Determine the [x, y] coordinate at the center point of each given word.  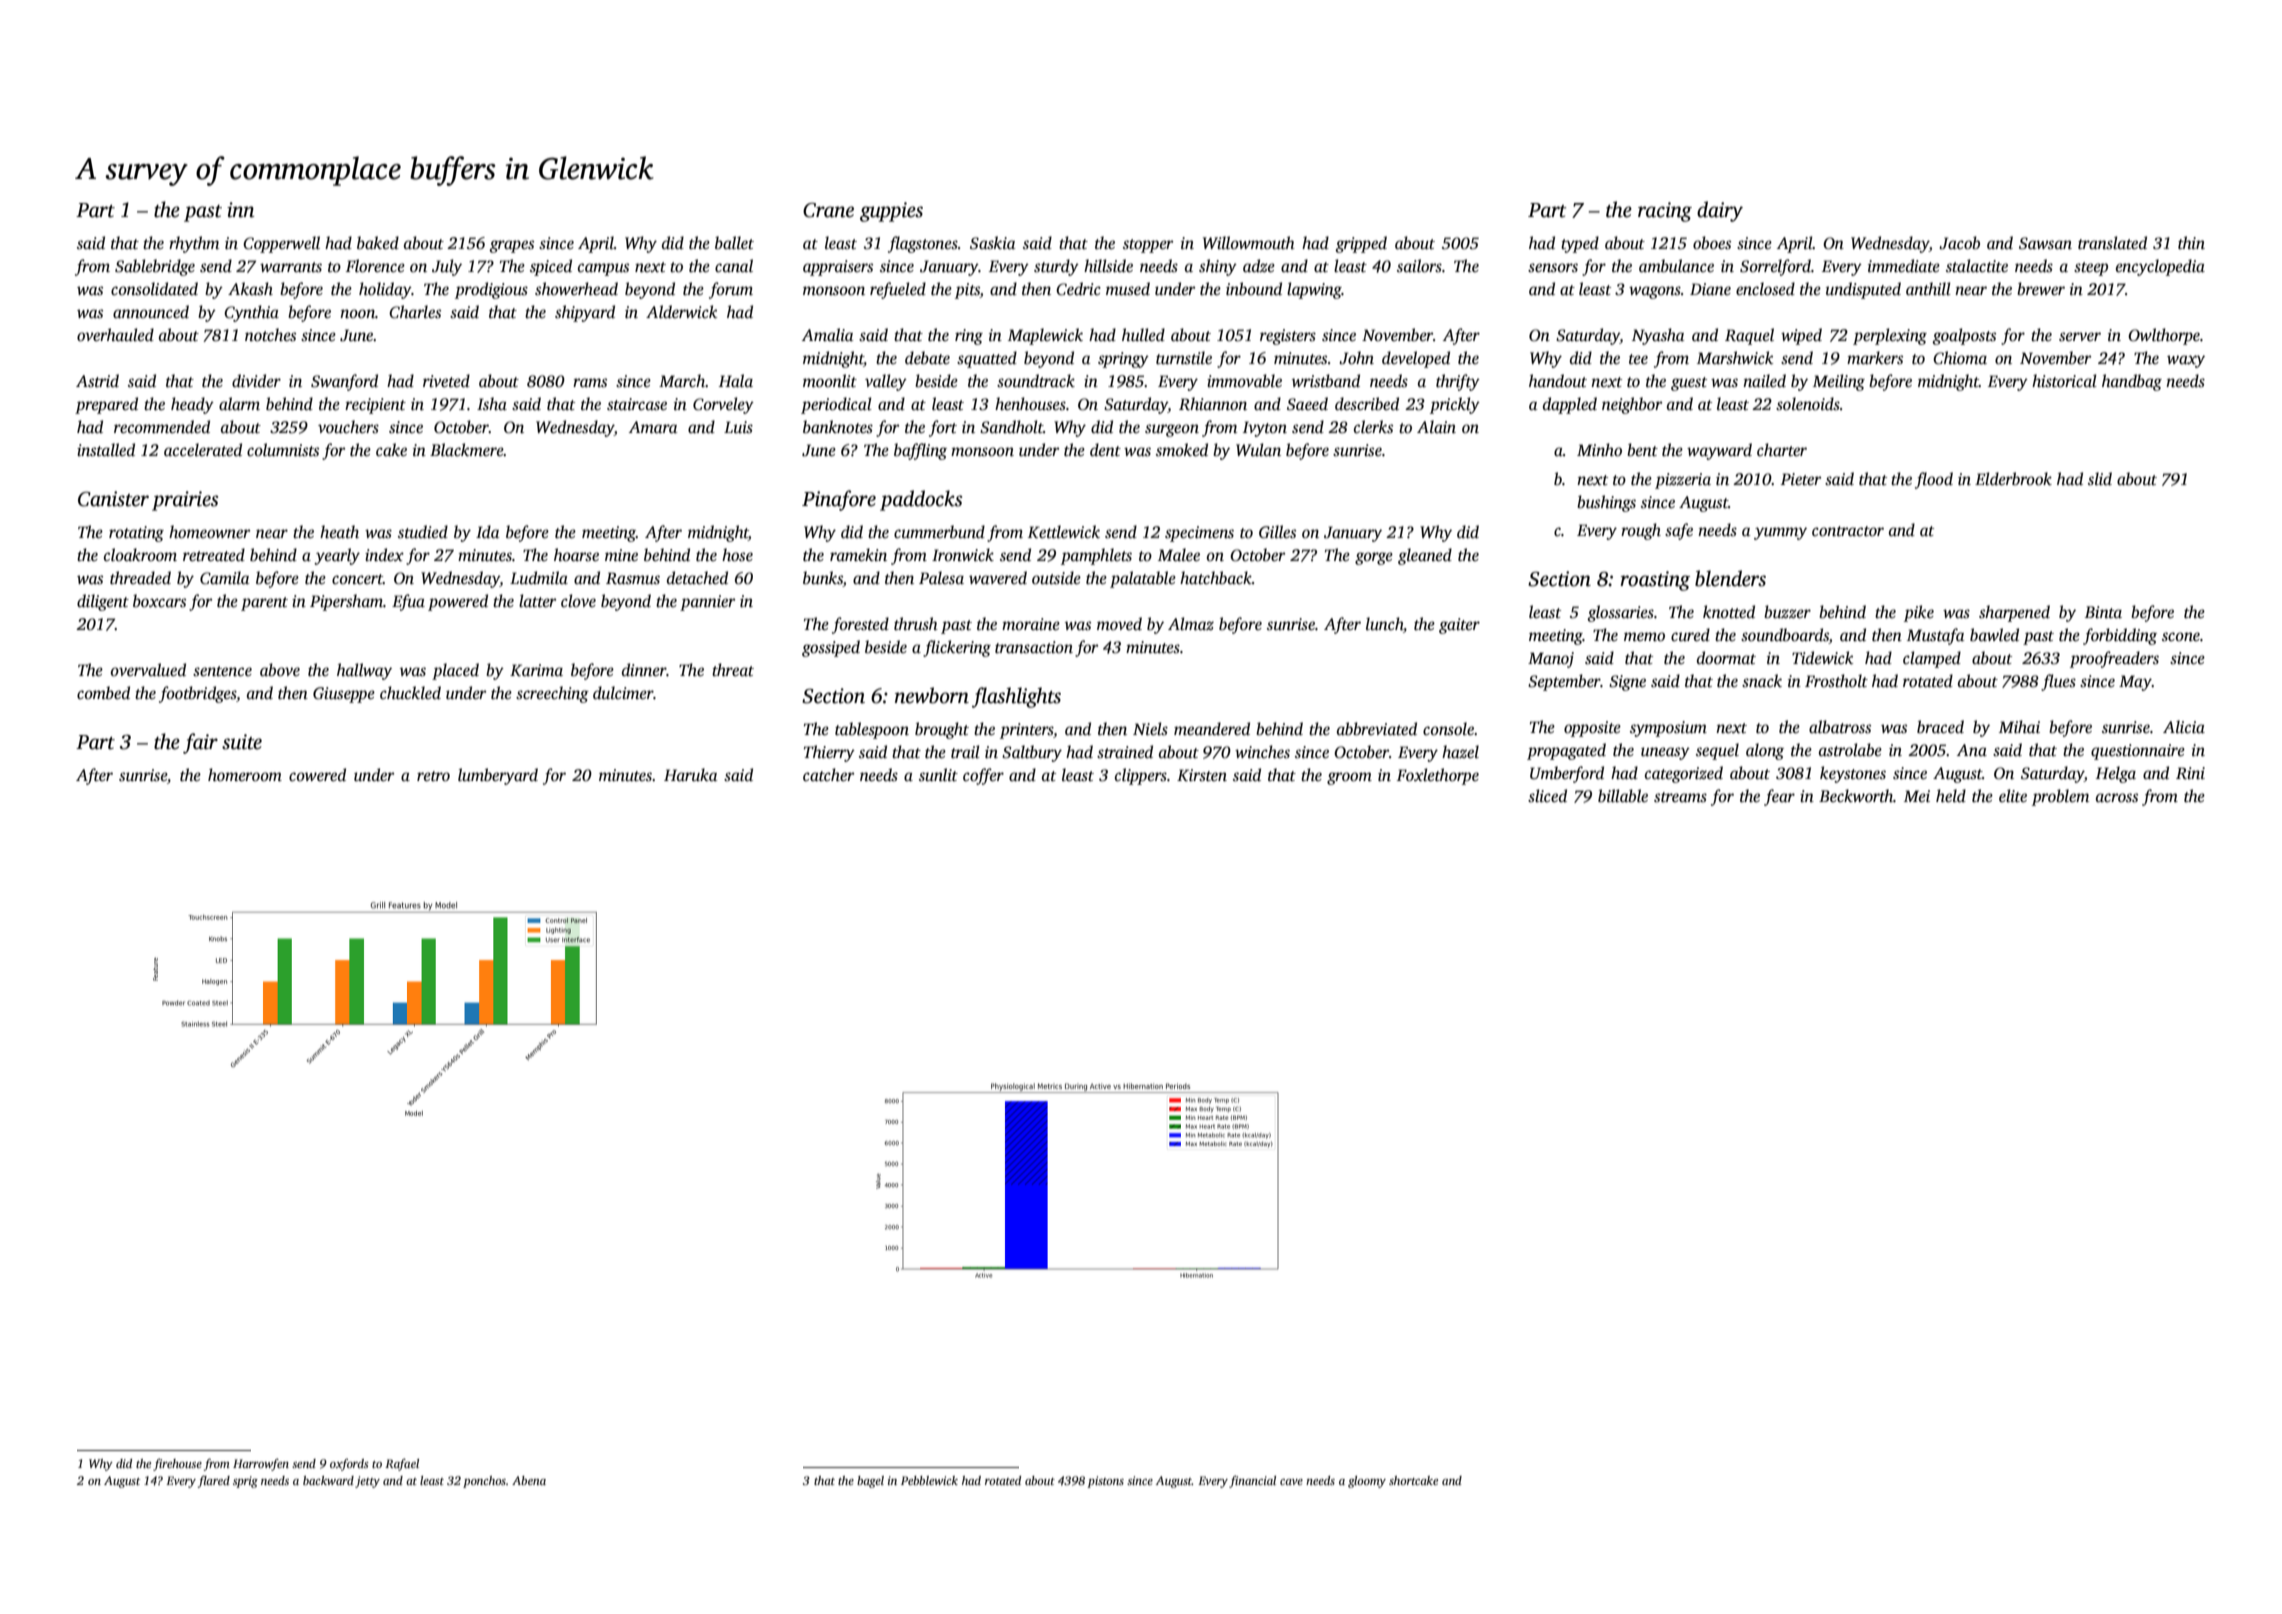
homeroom [245, 775]
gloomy [1367, 1482]
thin [2191, 243]
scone [2181, 637]
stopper [1148, 246]
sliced [1547, 796]
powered [458, 602]
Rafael [402, 1464]
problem [2060, 797]
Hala [736, 380]
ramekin [858, 554]
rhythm [194, 244]
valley [886, 382]
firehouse [177, 1464]
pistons [1105, 1482]
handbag [2132, 382]
